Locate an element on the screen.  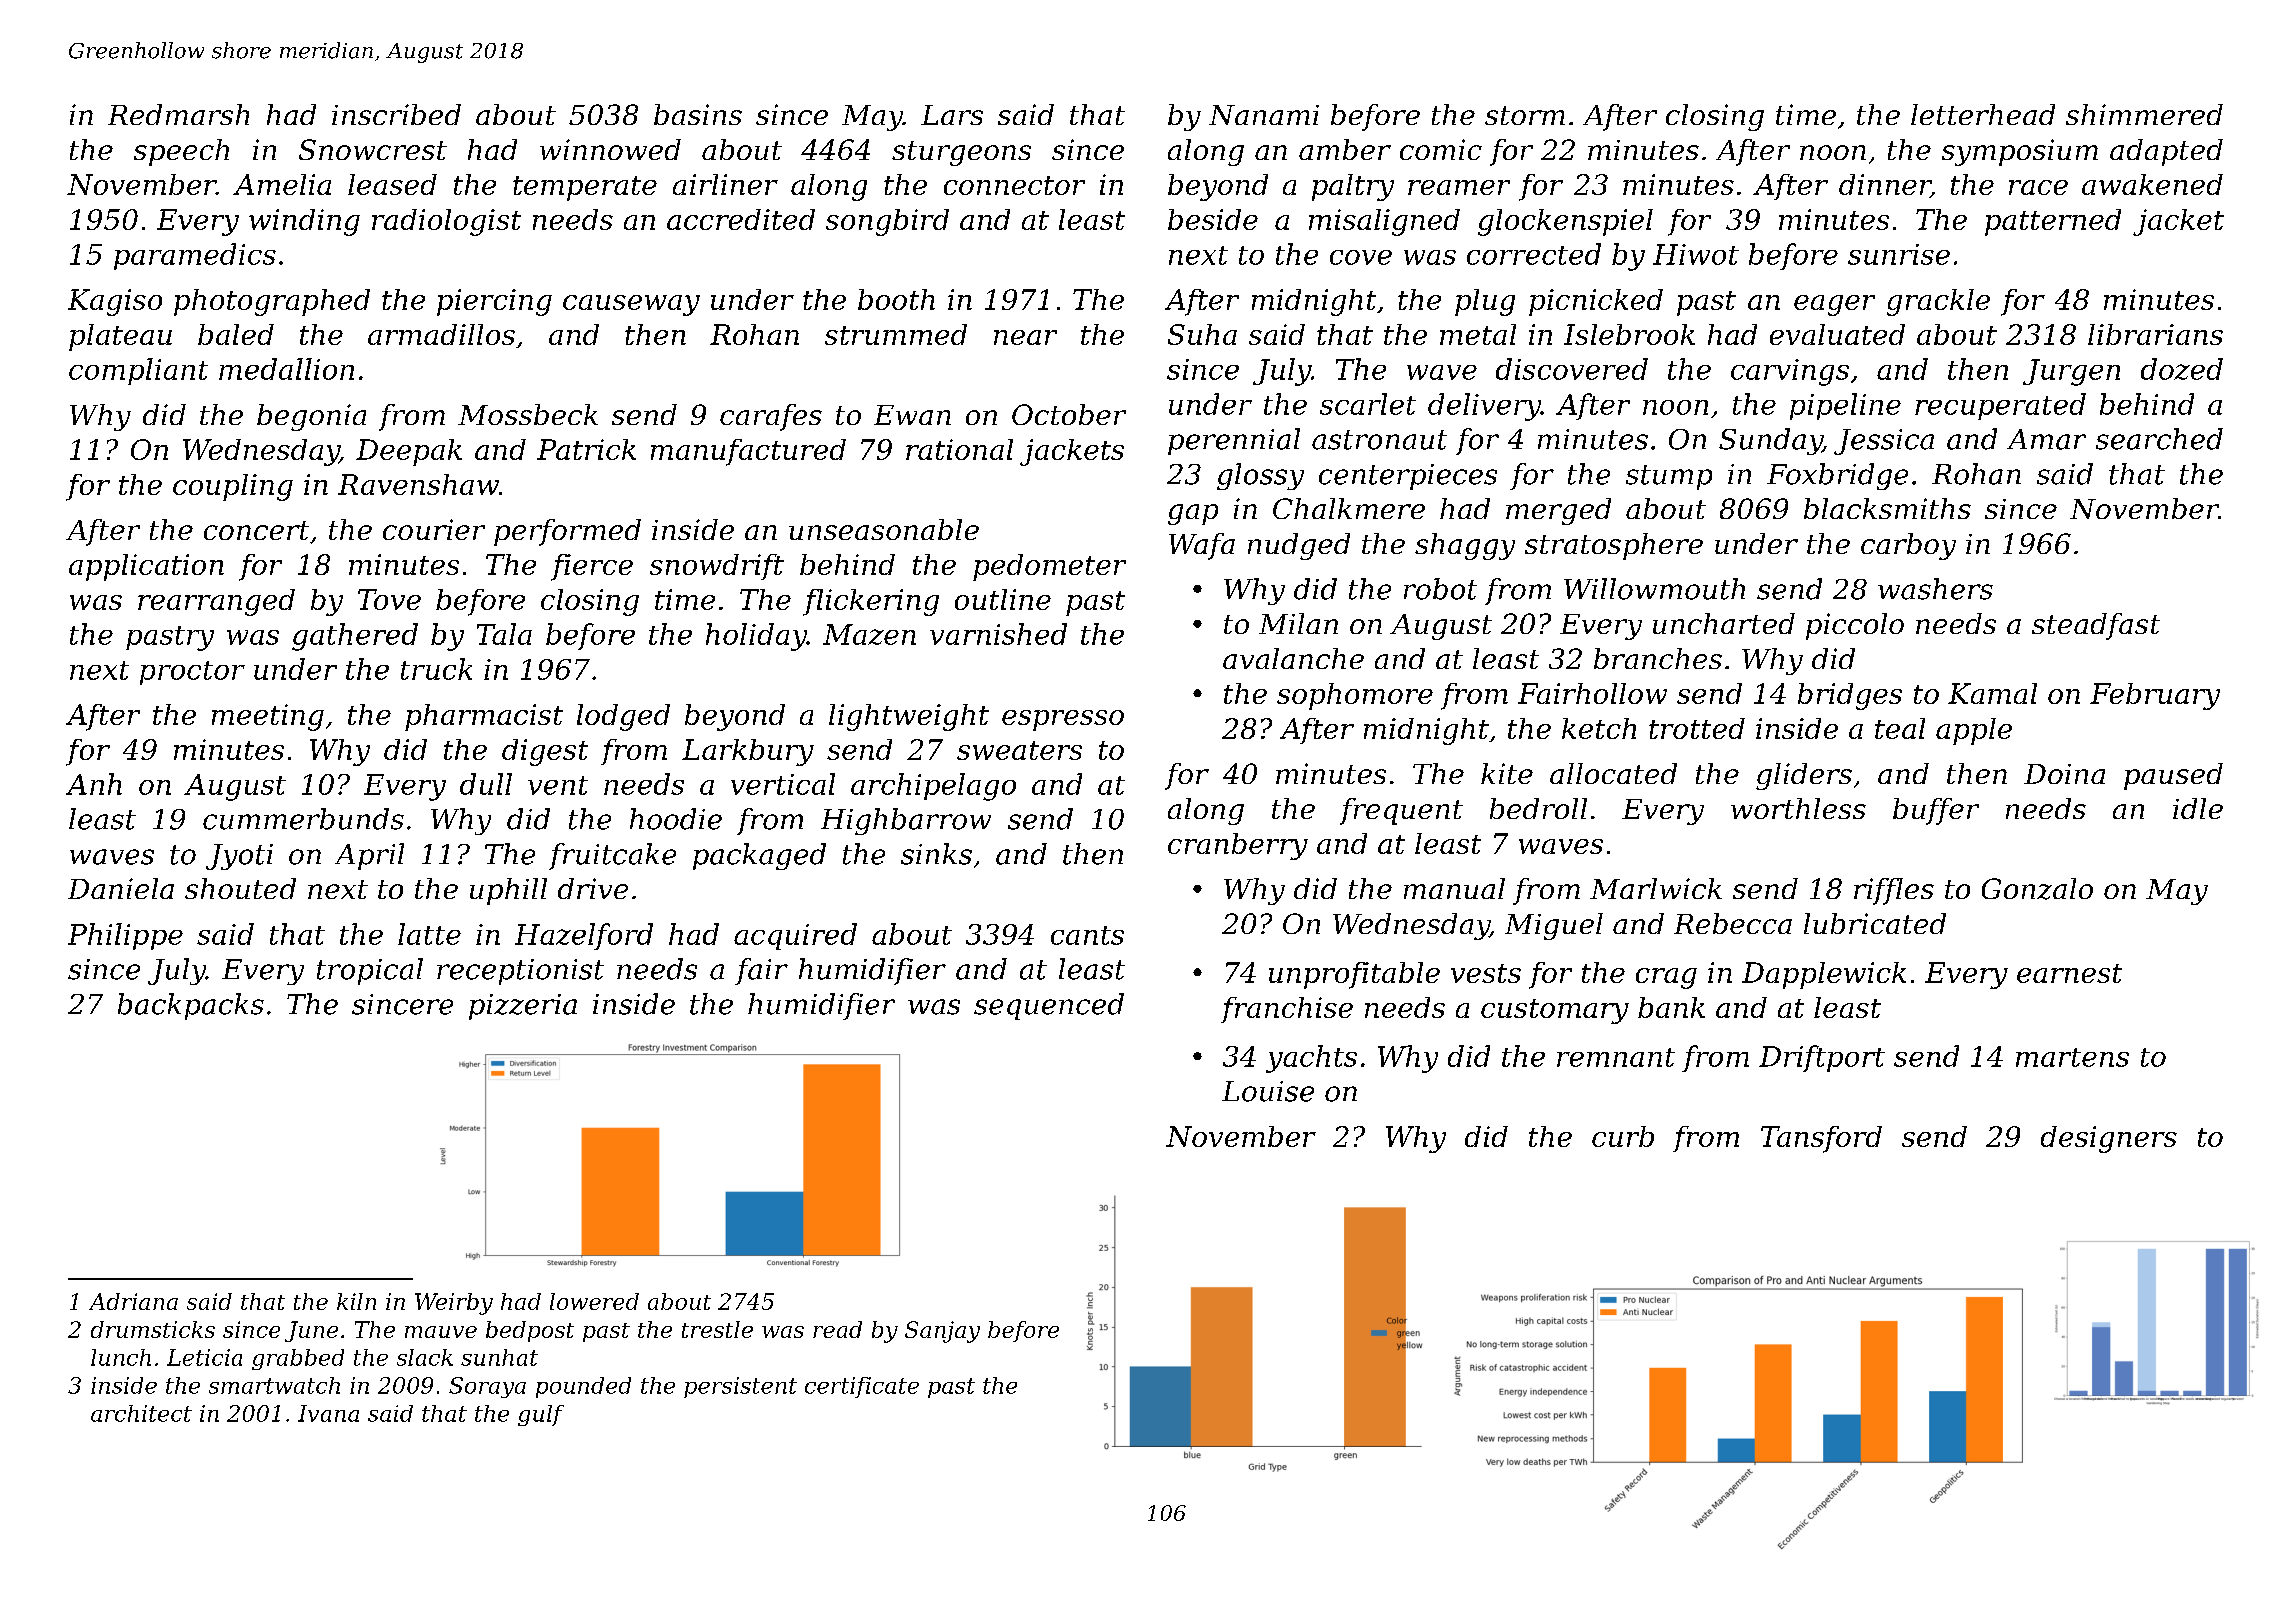
idle is located at coordinates (2198, 808).
